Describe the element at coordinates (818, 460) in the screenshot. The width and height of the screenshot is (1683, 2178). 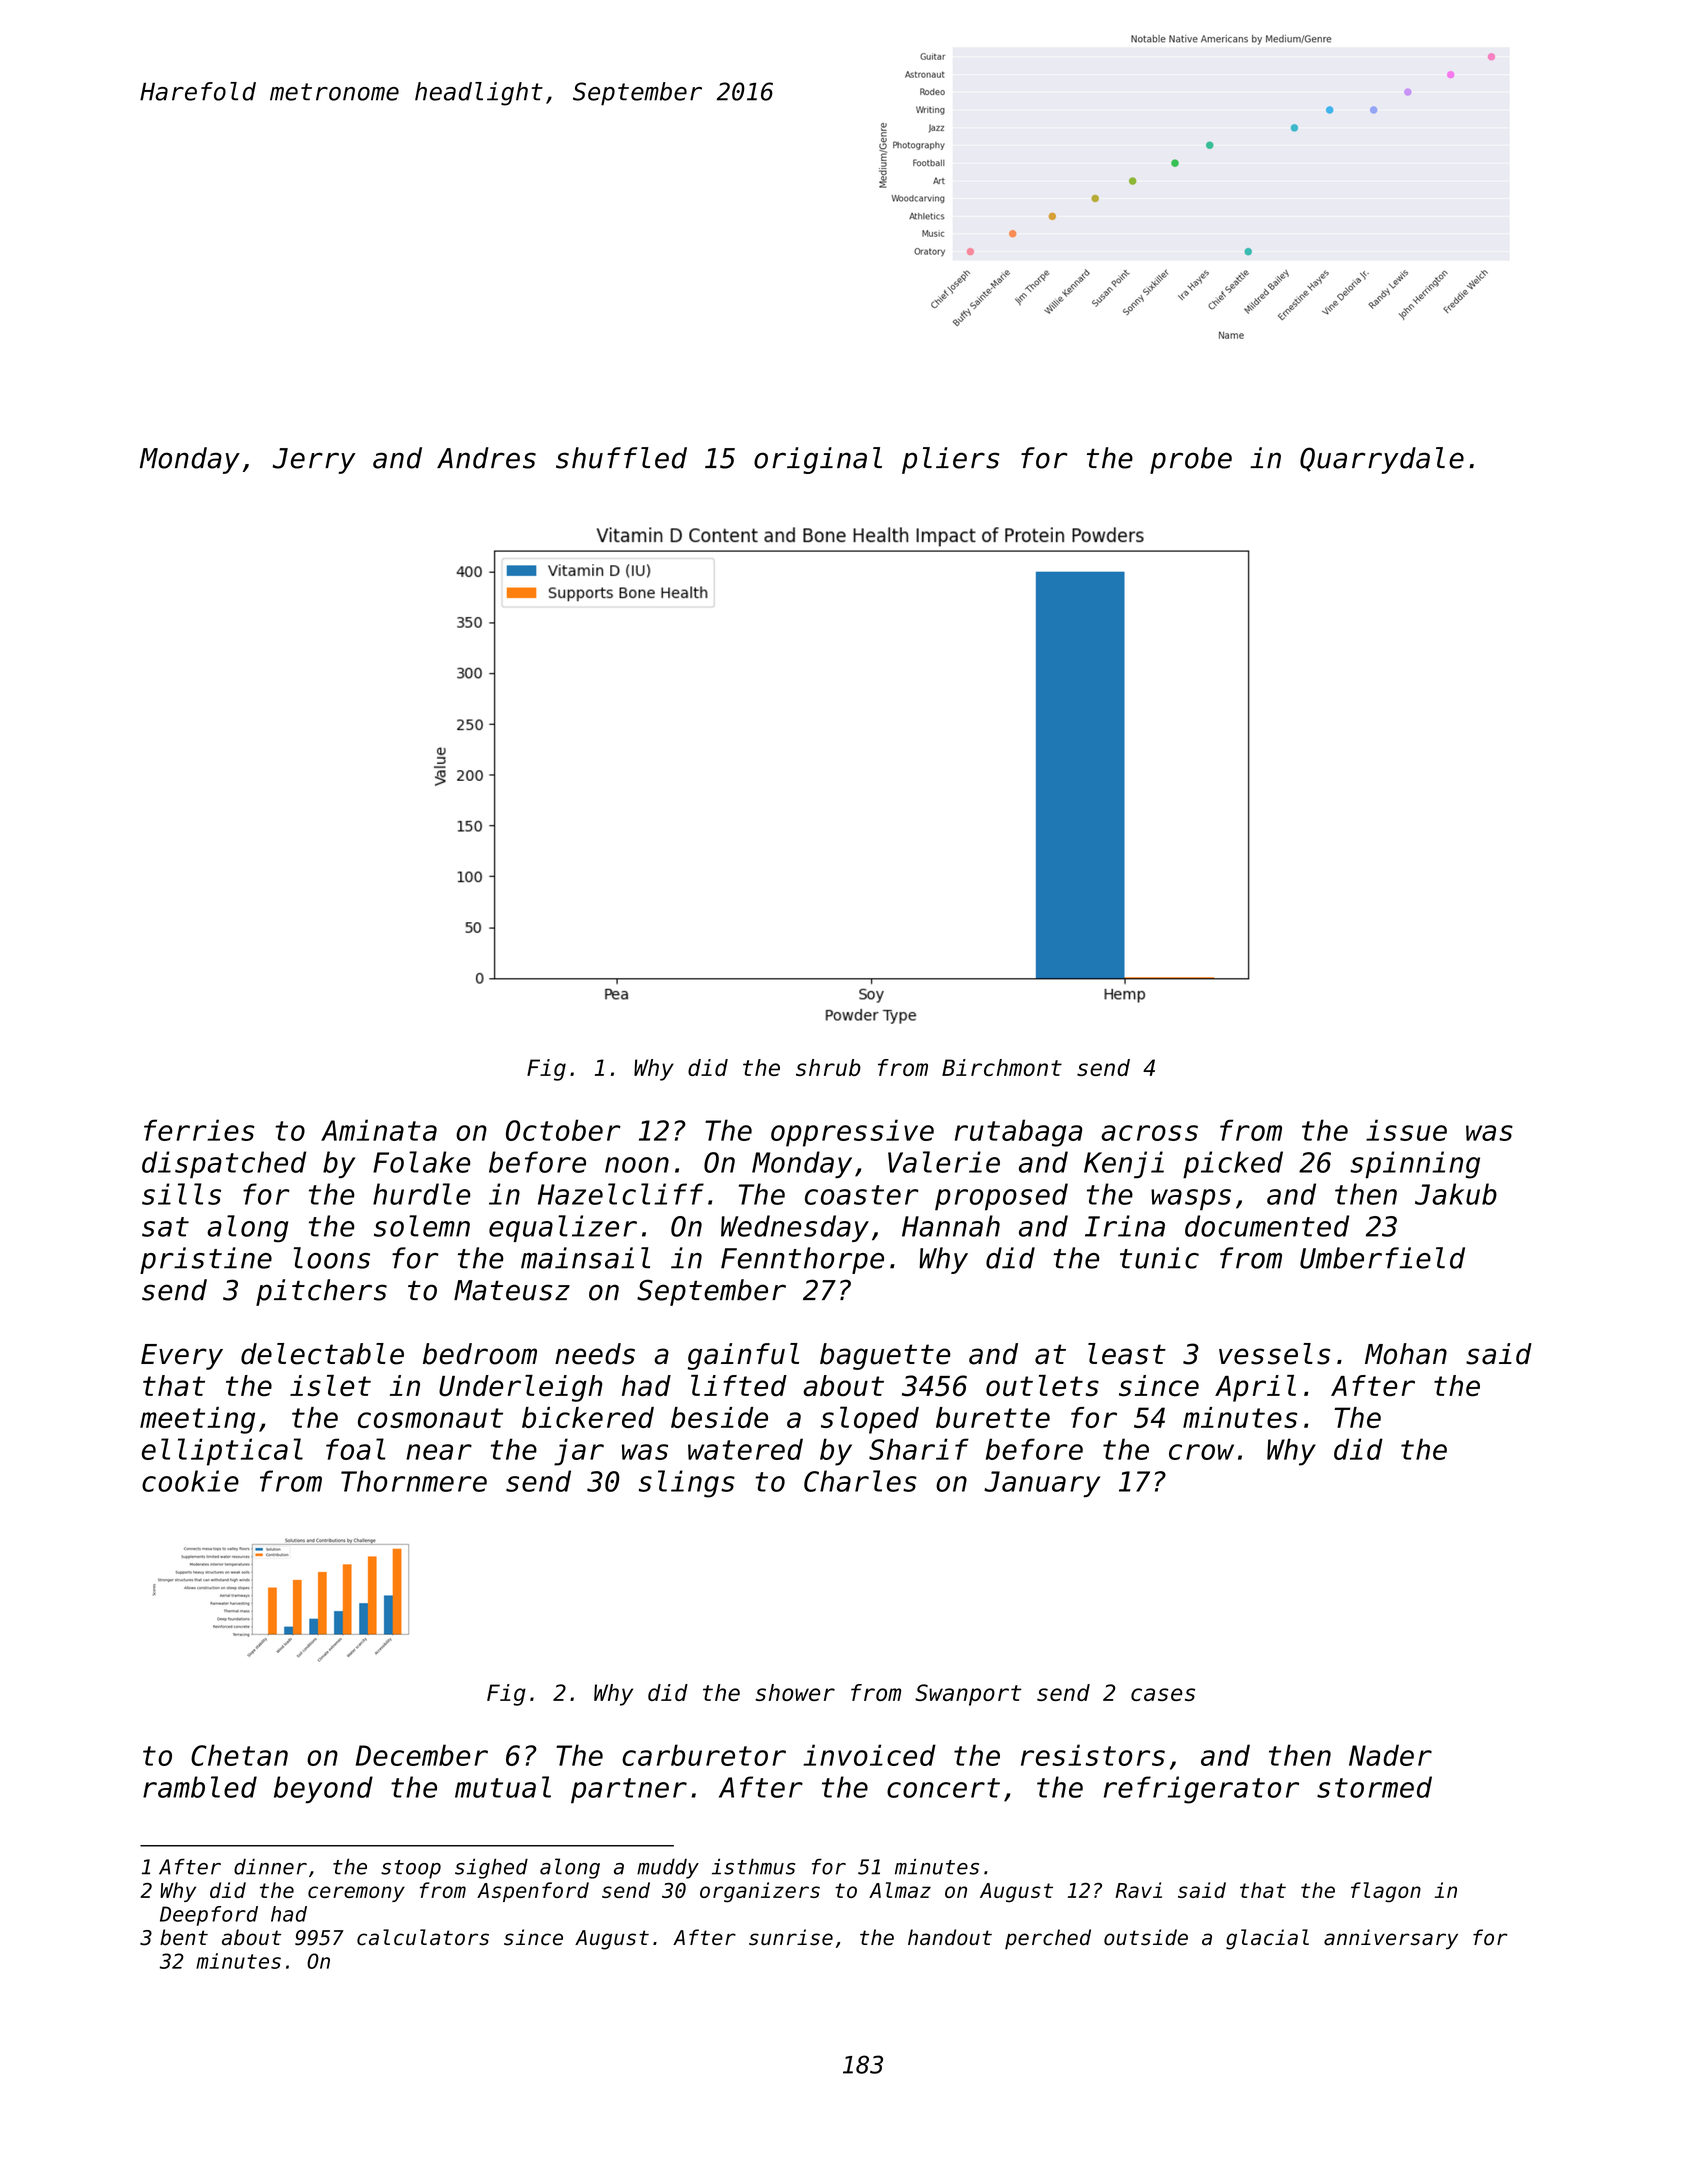
I see `original` at that location.
